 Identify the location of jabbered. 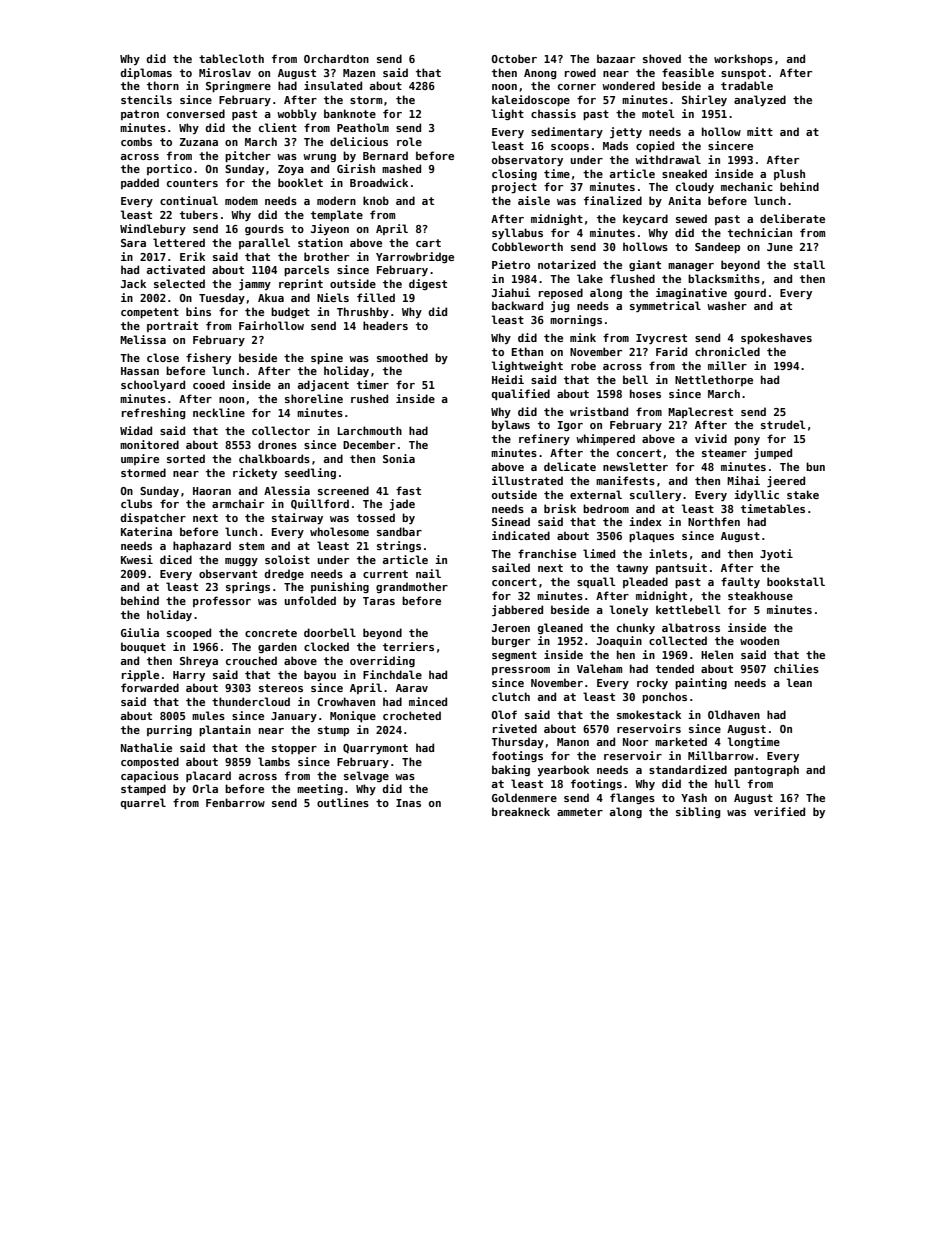
(517, 610).
